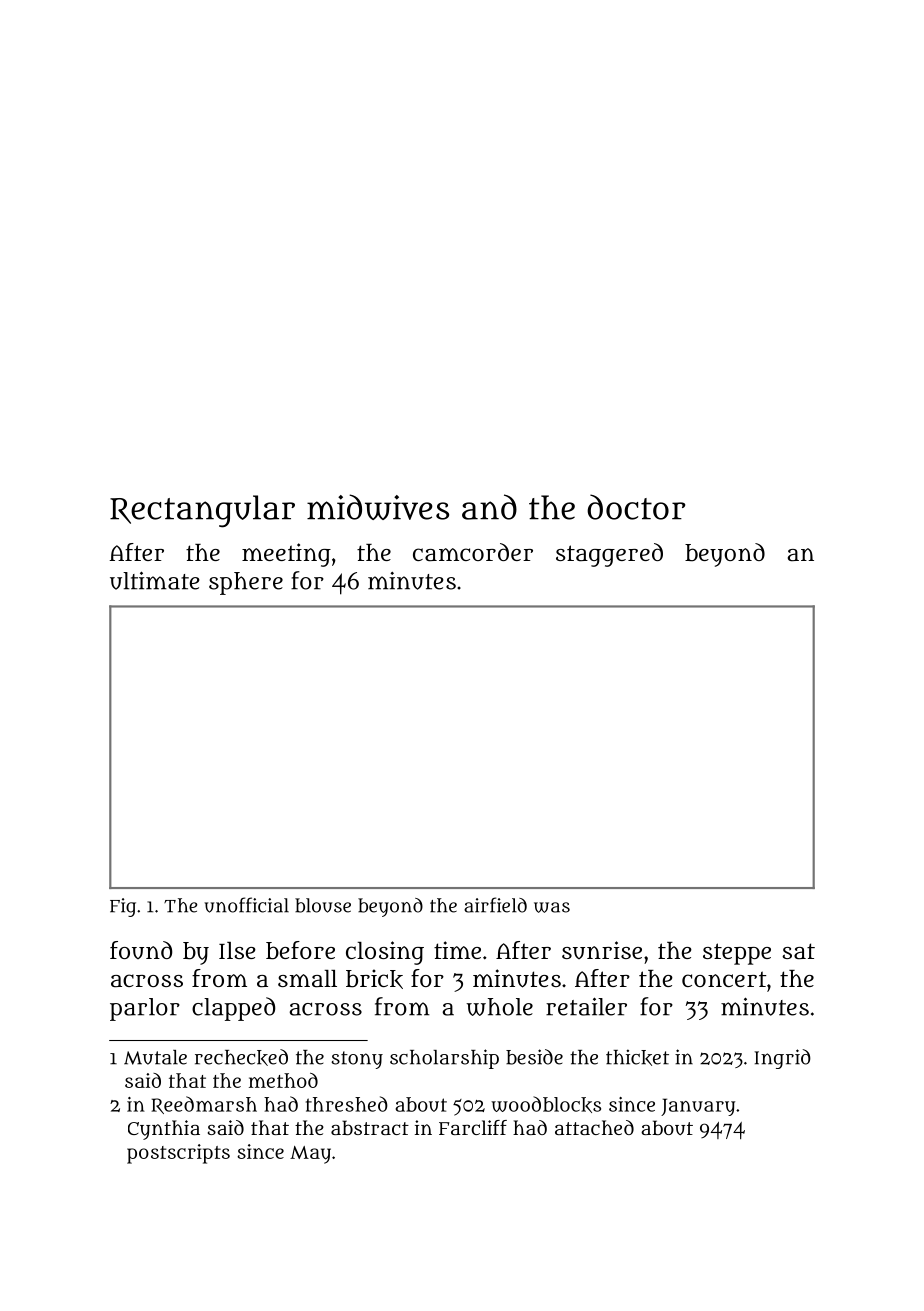 Image resolution: width=924 pixels, height=1311 pixels. What do you see at coordinates (636, 507) in the screenshot?
I see `doctor` at bounding box center [636, 507].
